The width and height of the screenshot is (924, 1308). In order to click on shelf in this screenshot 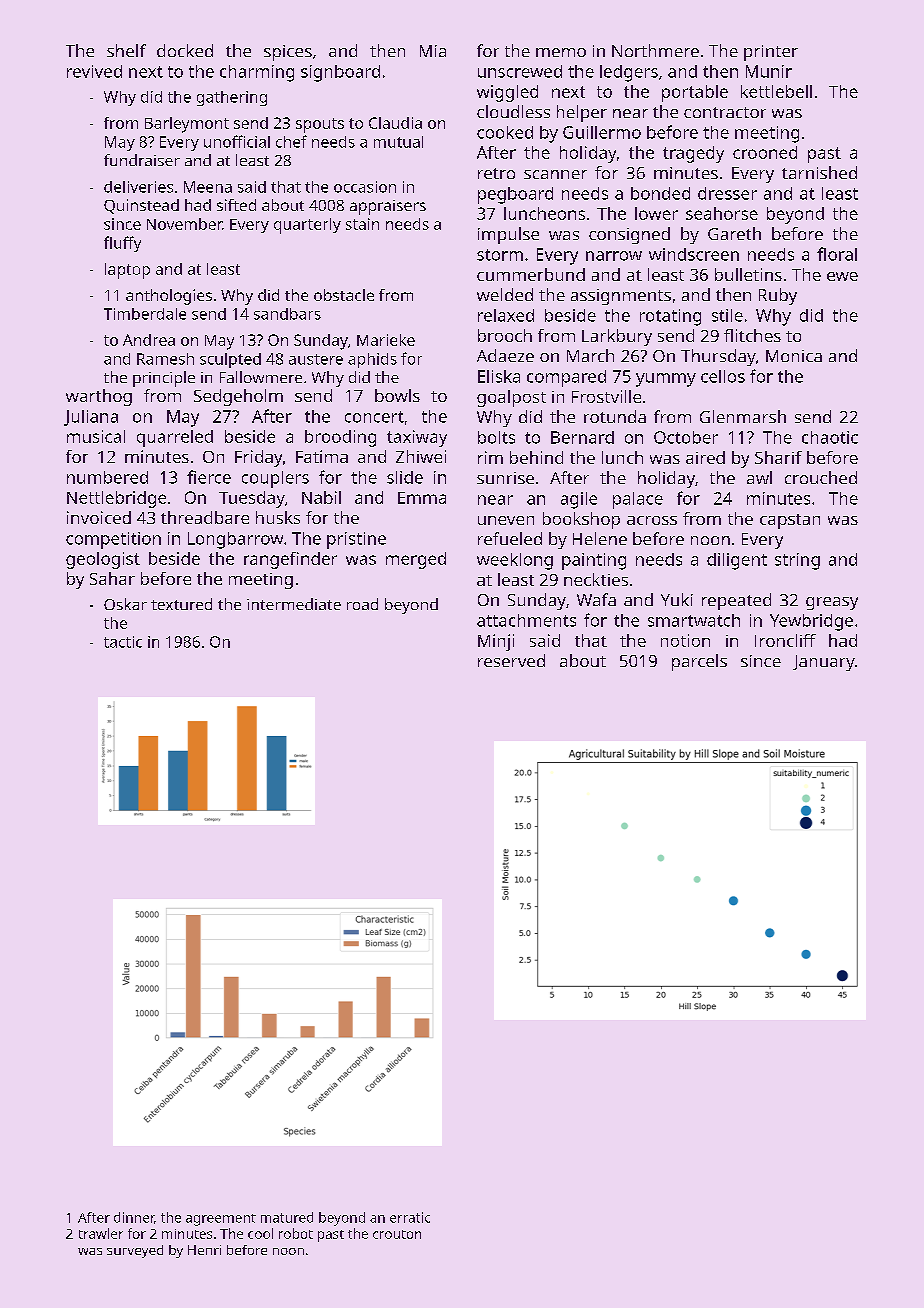, I will do `click(126, 50)`.
